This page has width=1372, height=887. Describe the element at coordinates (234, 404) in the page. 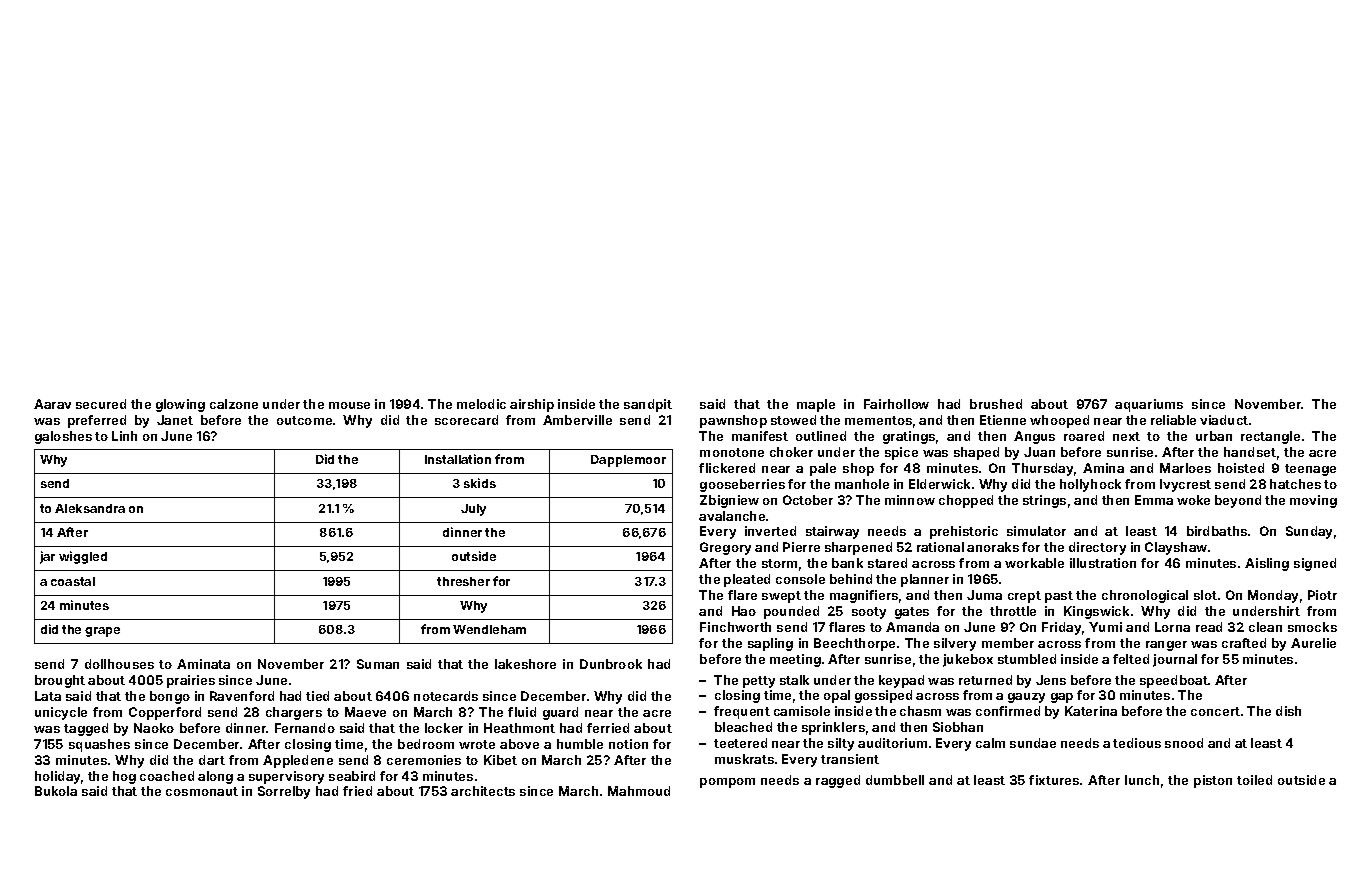

I see `calzone` at that location.
